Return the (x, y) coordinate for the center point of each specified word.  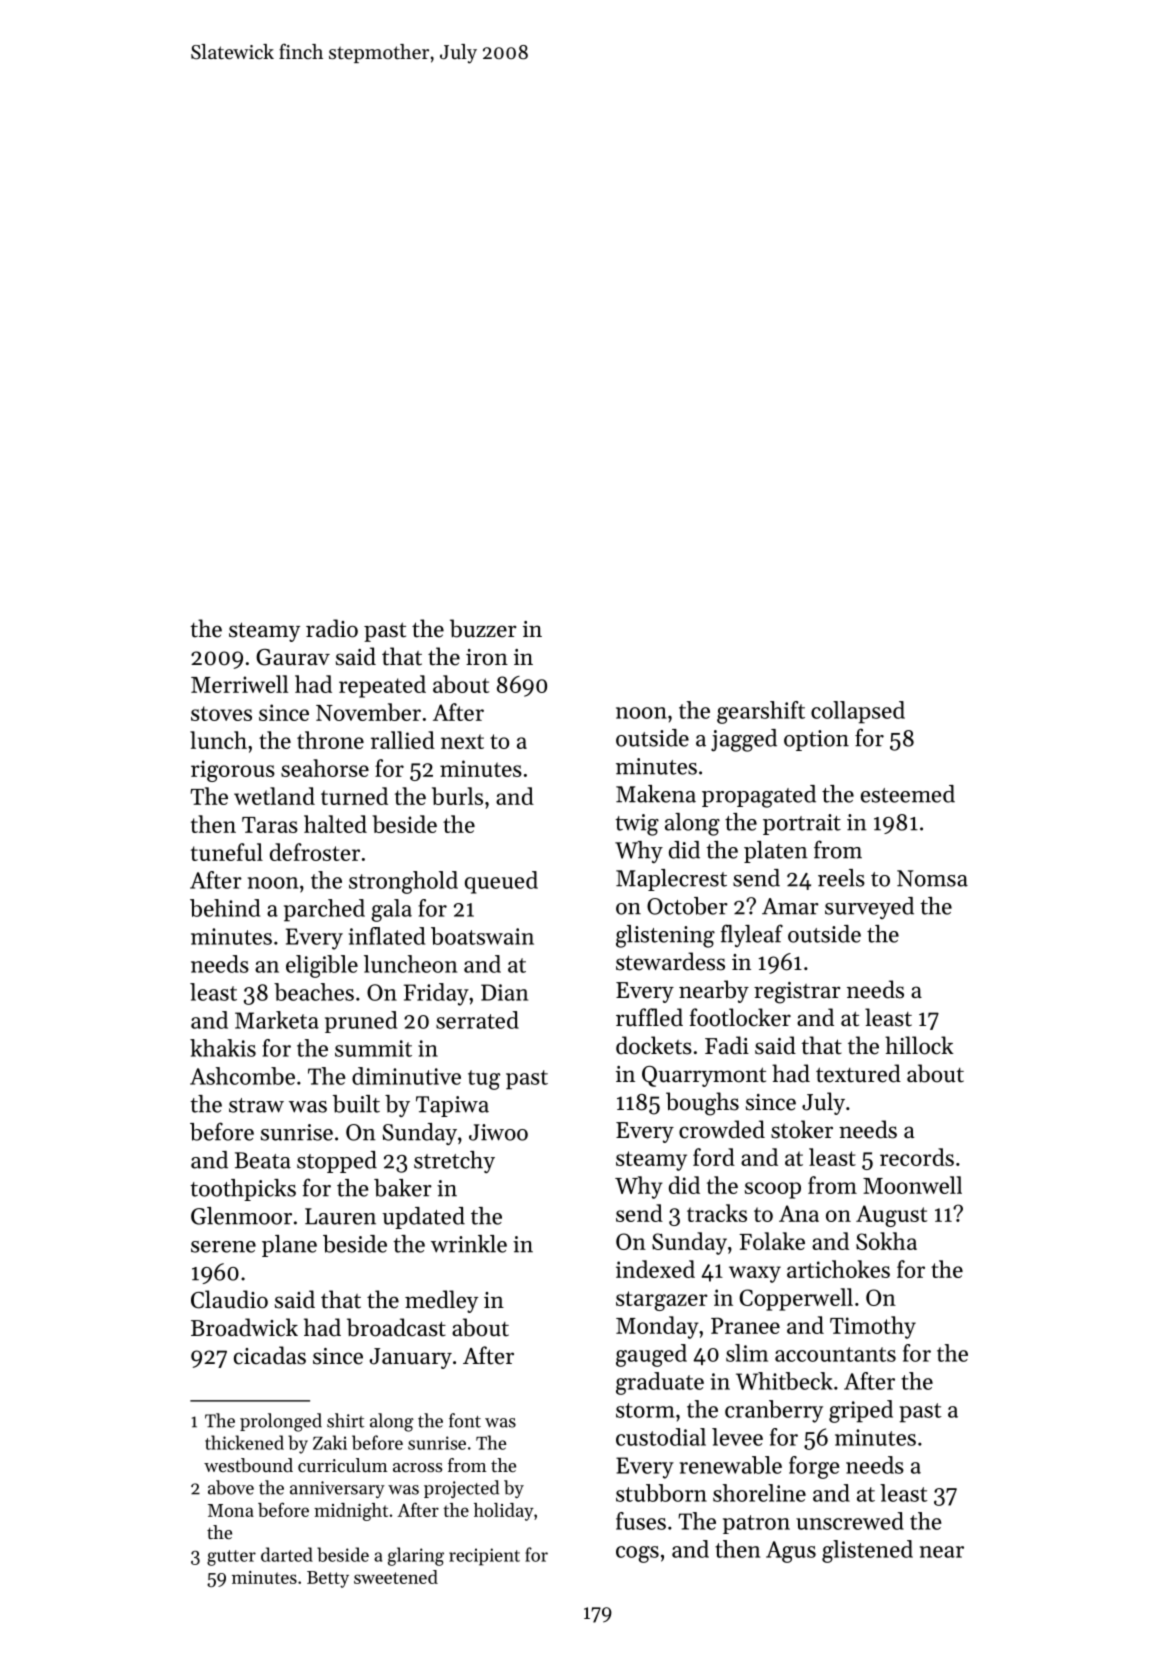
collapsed (858, 712)
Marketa (277, 1020)
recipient (484, 1557)
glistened (867, 1551)
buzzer (483, 628)
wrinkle (469, 1244)
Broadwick (244, 1327)
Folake (772, 1241)
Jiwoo (498, 1132)
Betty (328, 1579)
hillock (919, 1045)
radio (332, 628)
